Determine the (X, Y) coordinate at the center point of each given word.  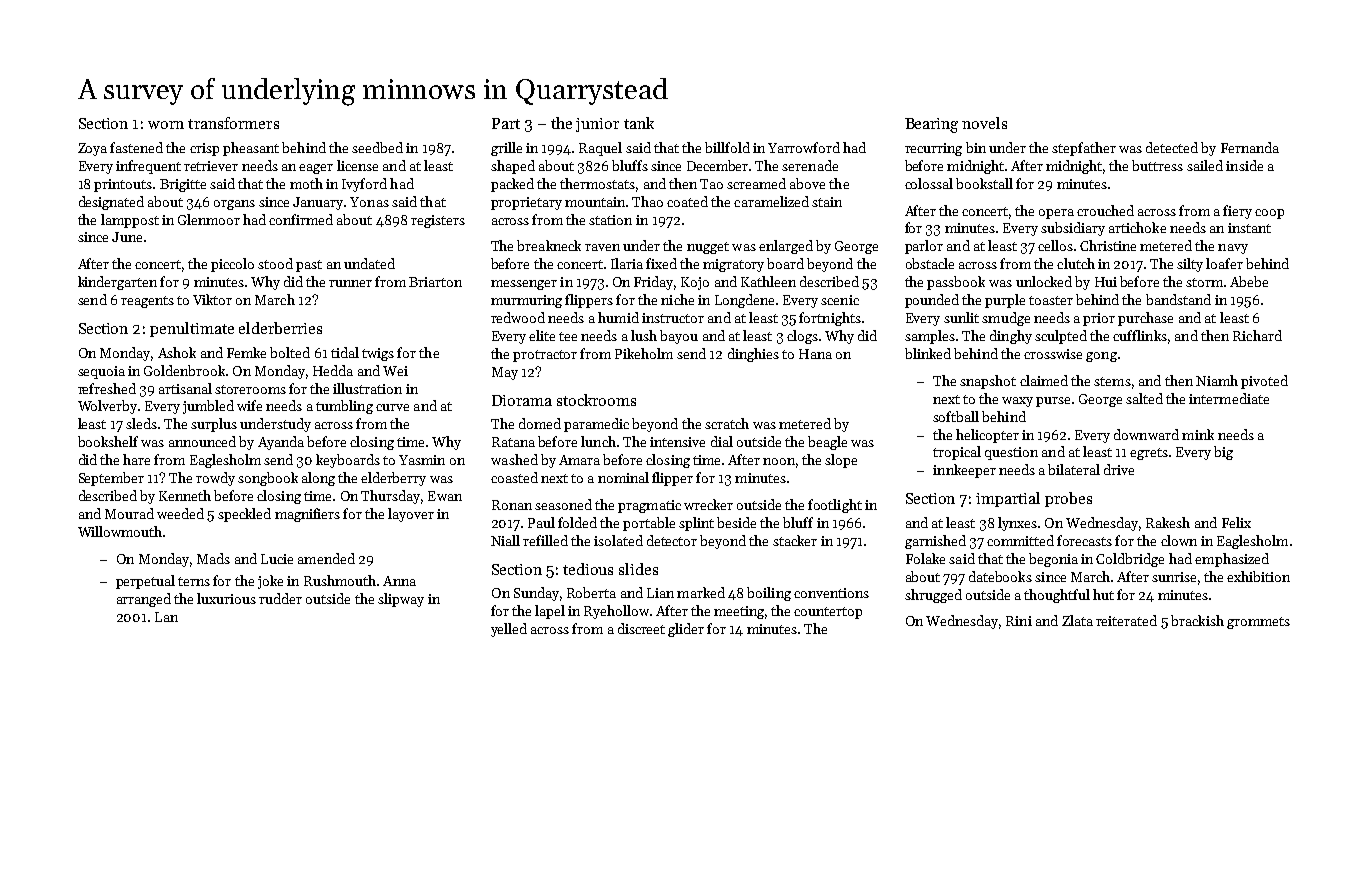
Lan (166, 617)
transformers (233, 123)
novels (984, 123)
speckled (244, 515)
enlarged (786, 247)
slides (638, 569)
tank (639, 123)
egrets (1149, 454)
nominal (623, 477)
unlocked (1044, 281)
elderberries (280, 328)
